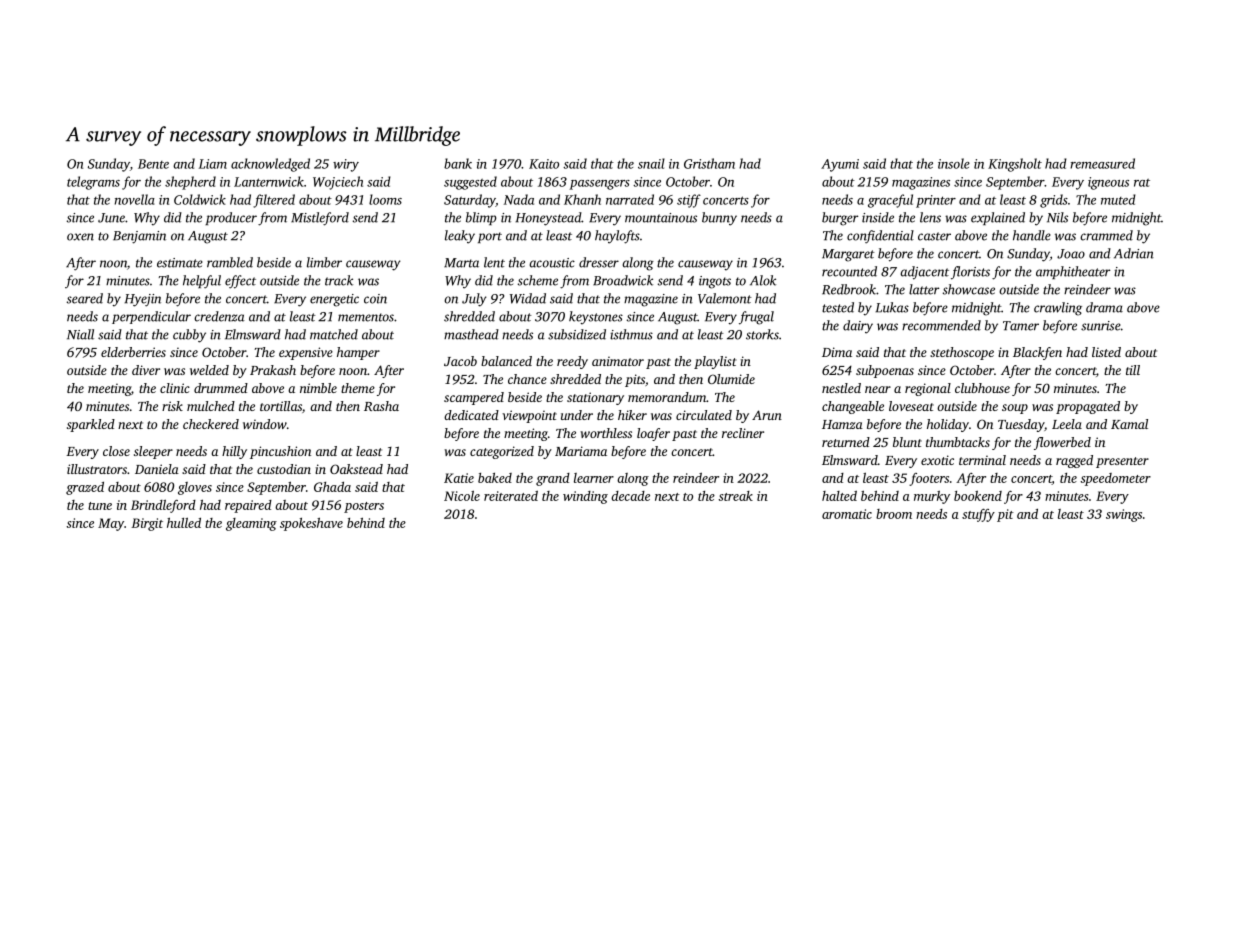 The width and height of the page is (1233, 952). I want to click on Blackfen, so click(1037, 353).
